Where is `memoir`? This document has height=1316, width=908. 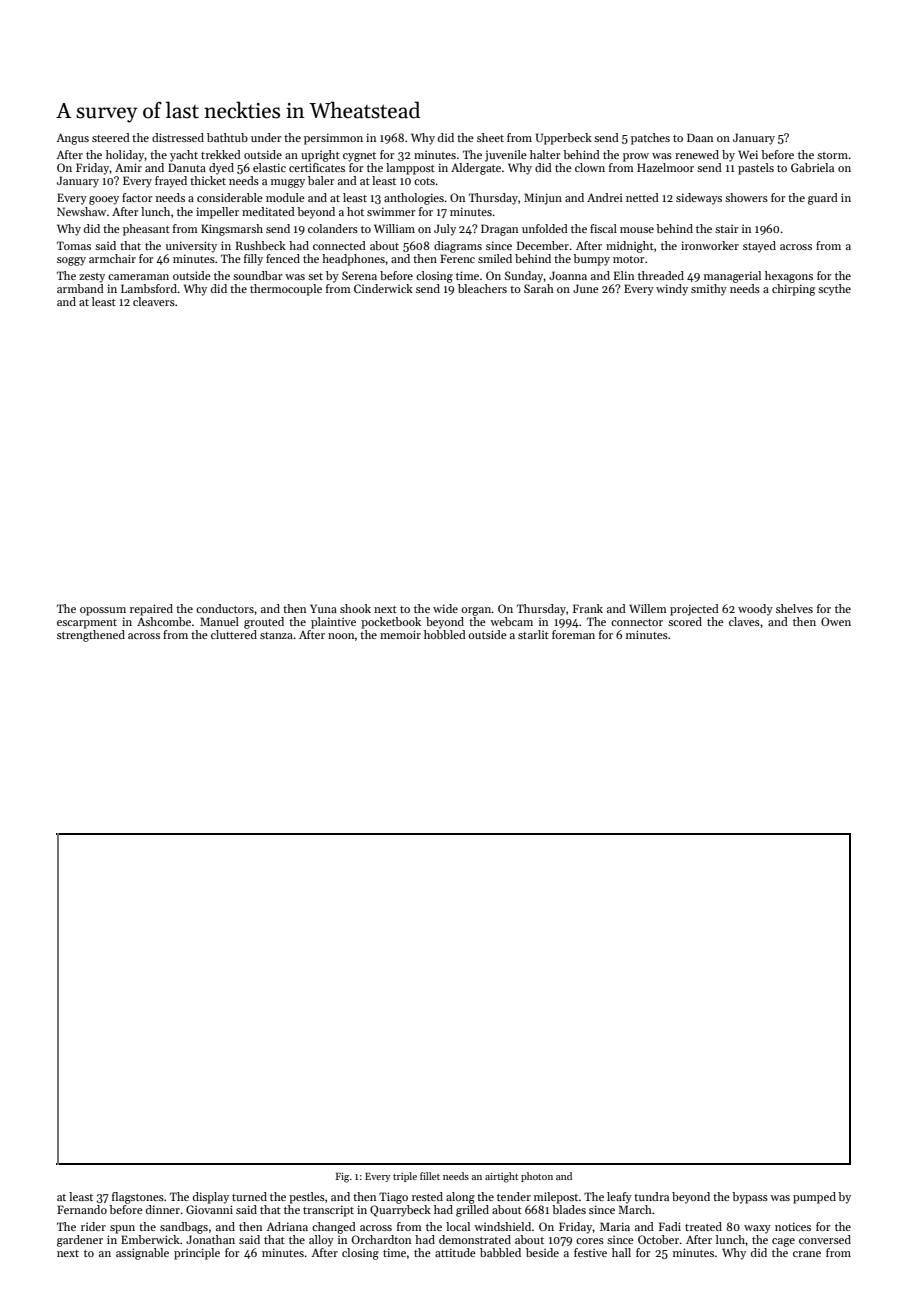 memoir is located at coordinates (400, 634).
